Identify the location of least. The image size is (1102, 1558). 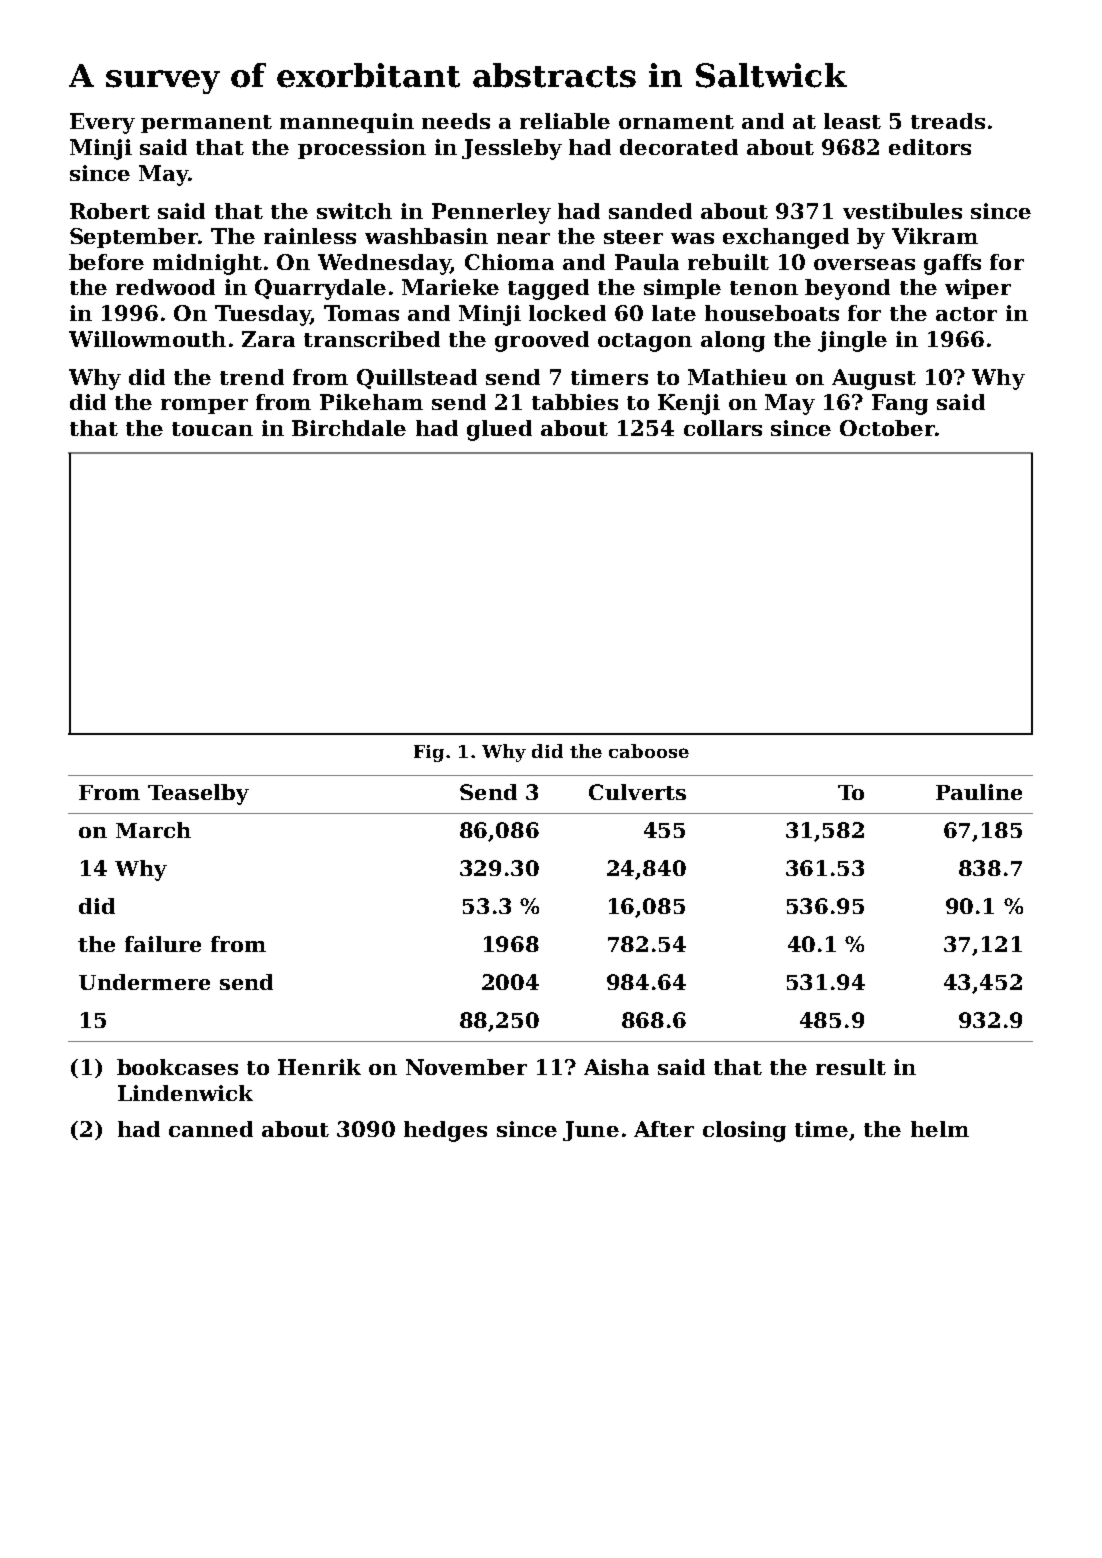
(852, 121).
